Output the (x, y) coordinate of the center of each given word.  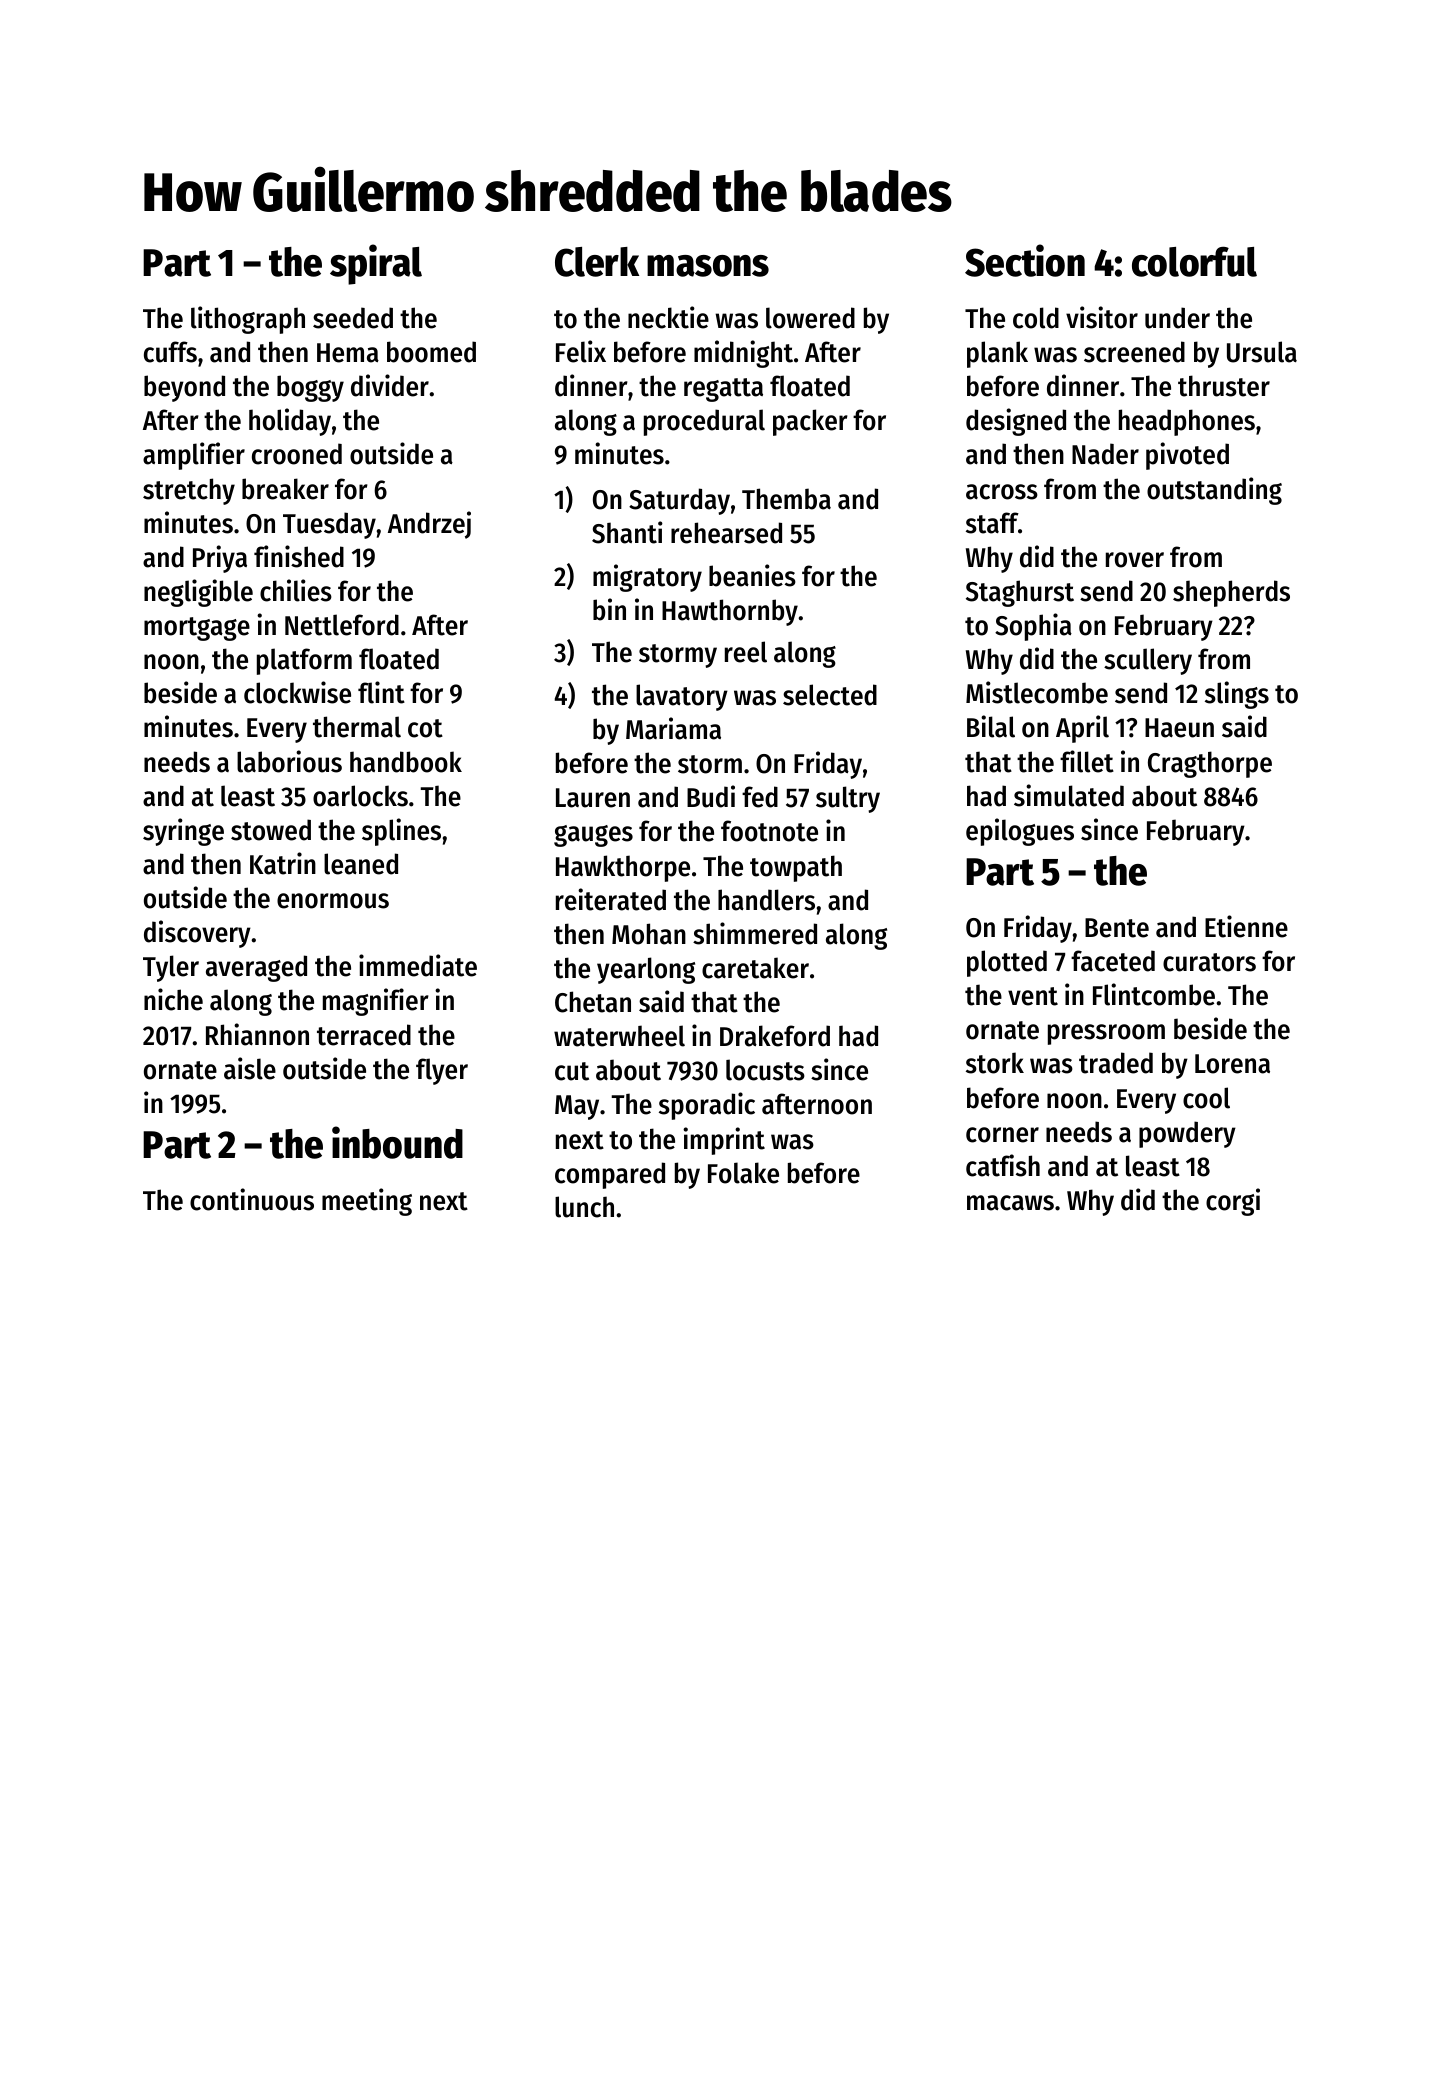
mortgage (197, 629)
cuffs (170, 352)
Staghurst (1020, 593)
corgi (1233, 1202)
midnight (743, 354)
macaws (1010, 1203)
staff (992, 523)
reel (746, 652)
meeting (367, 1202)
